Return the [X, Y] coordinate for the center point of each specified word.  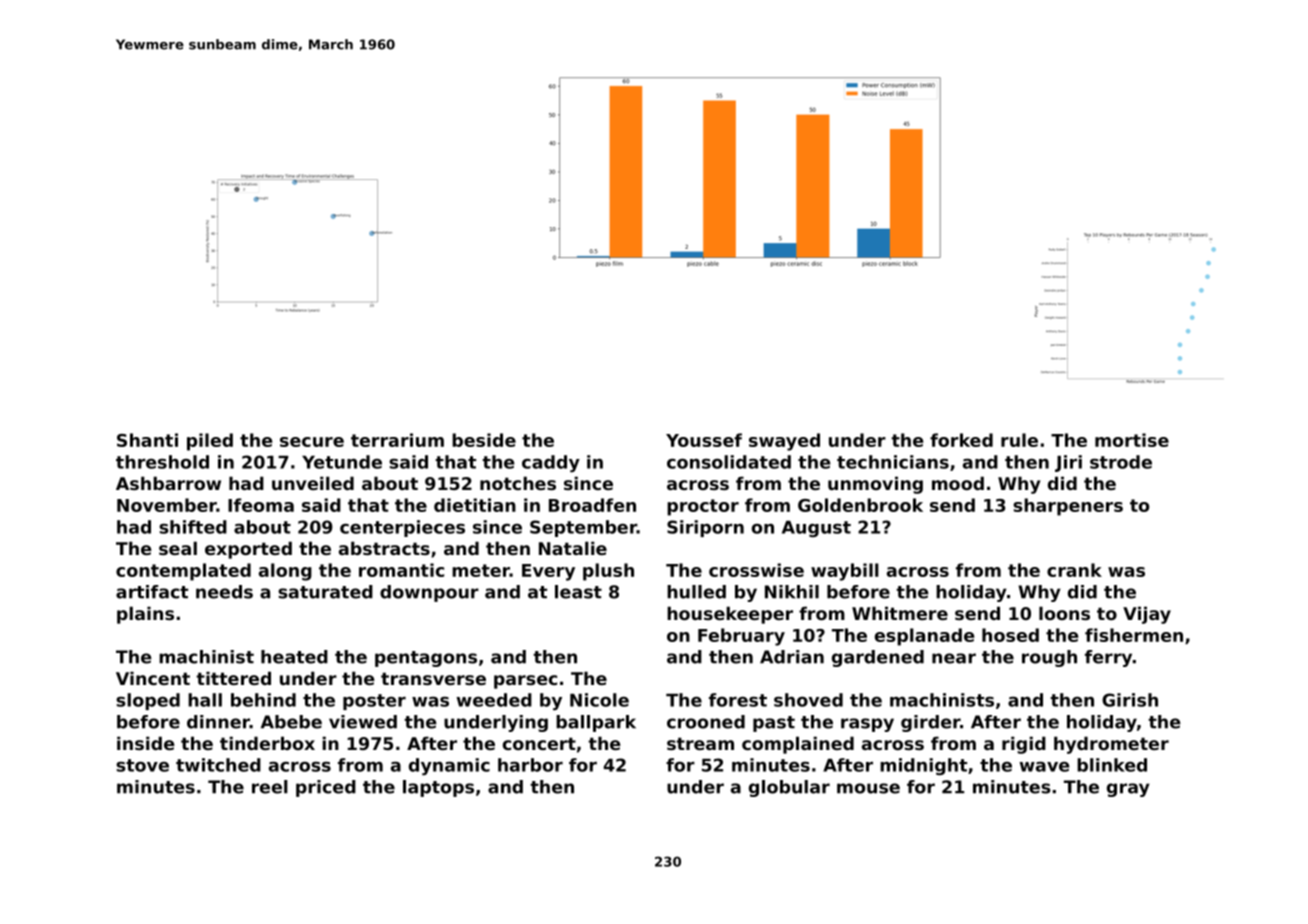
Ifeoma [261, 505]
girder [930, 723]
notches [518, 483]
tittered [233, 678]
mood [958, 483]
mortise [1132, 440]
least [578, 592]
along [285, 572]
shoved [808, 700]
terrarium [397, 440]
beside [484, 440]
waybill [845, 572]
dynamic [449, 767]
